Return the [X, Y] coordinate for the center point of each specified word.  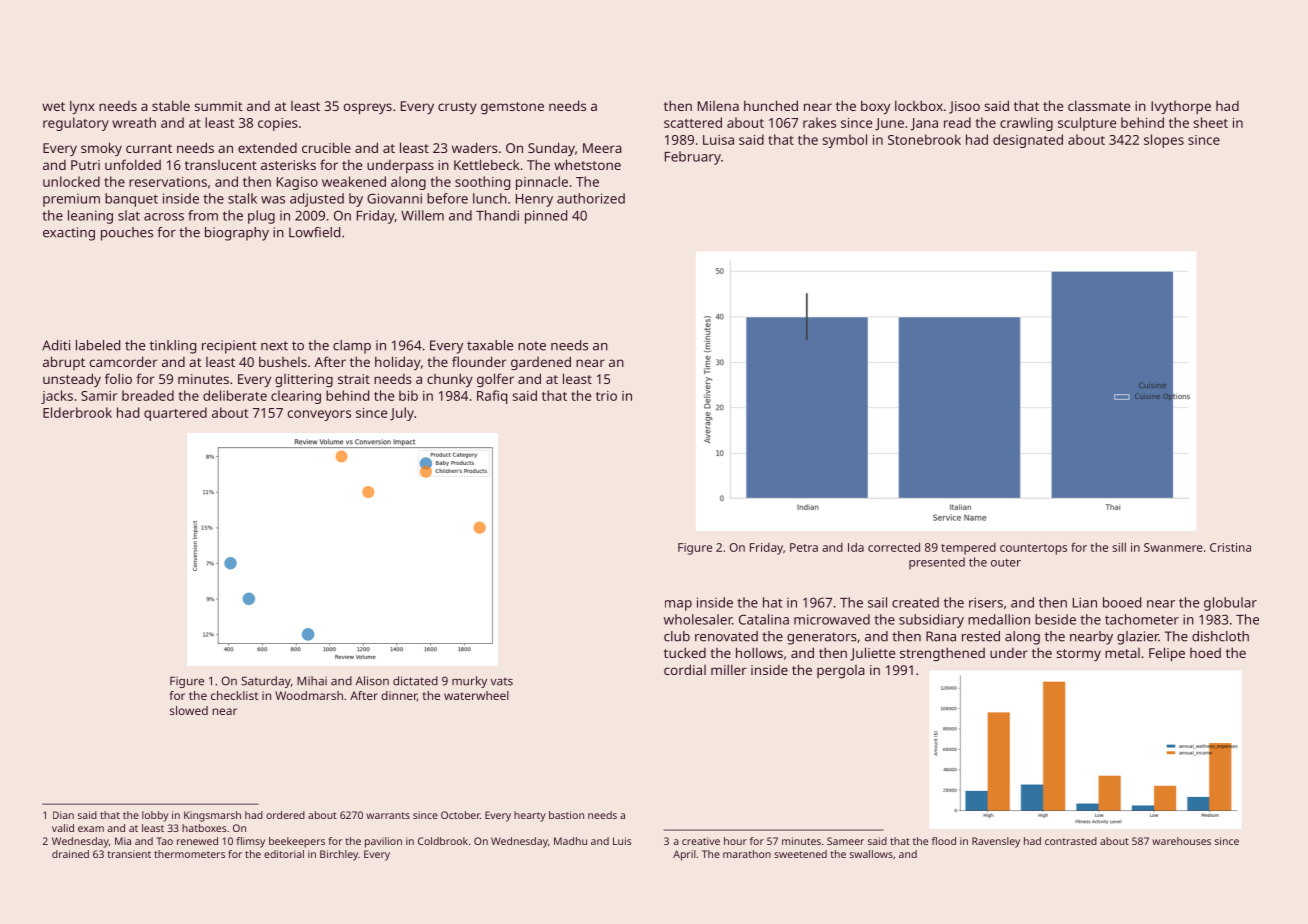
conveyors [319, 415]
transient [129, 854]
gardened [541, 363]
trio [606, 396]
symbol [844, 141]
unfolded [133, 164]
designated [1028, 141]
